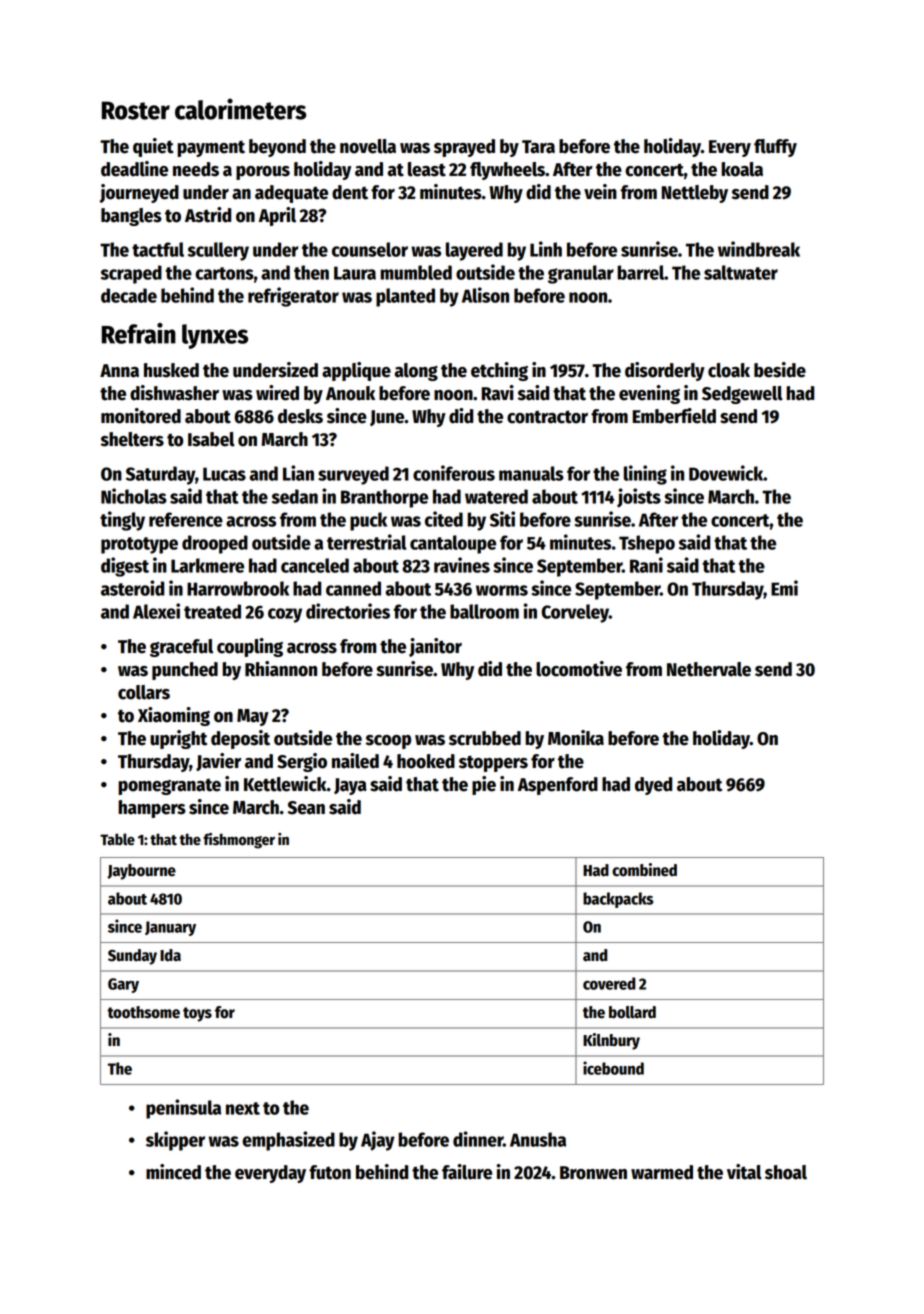 Image resolution: width=924 pixels, height=1314 pixels. What do you see at coordinates (744, 1172) in the screenshot?
I see `vital` at bounding box center [744, 1172].
